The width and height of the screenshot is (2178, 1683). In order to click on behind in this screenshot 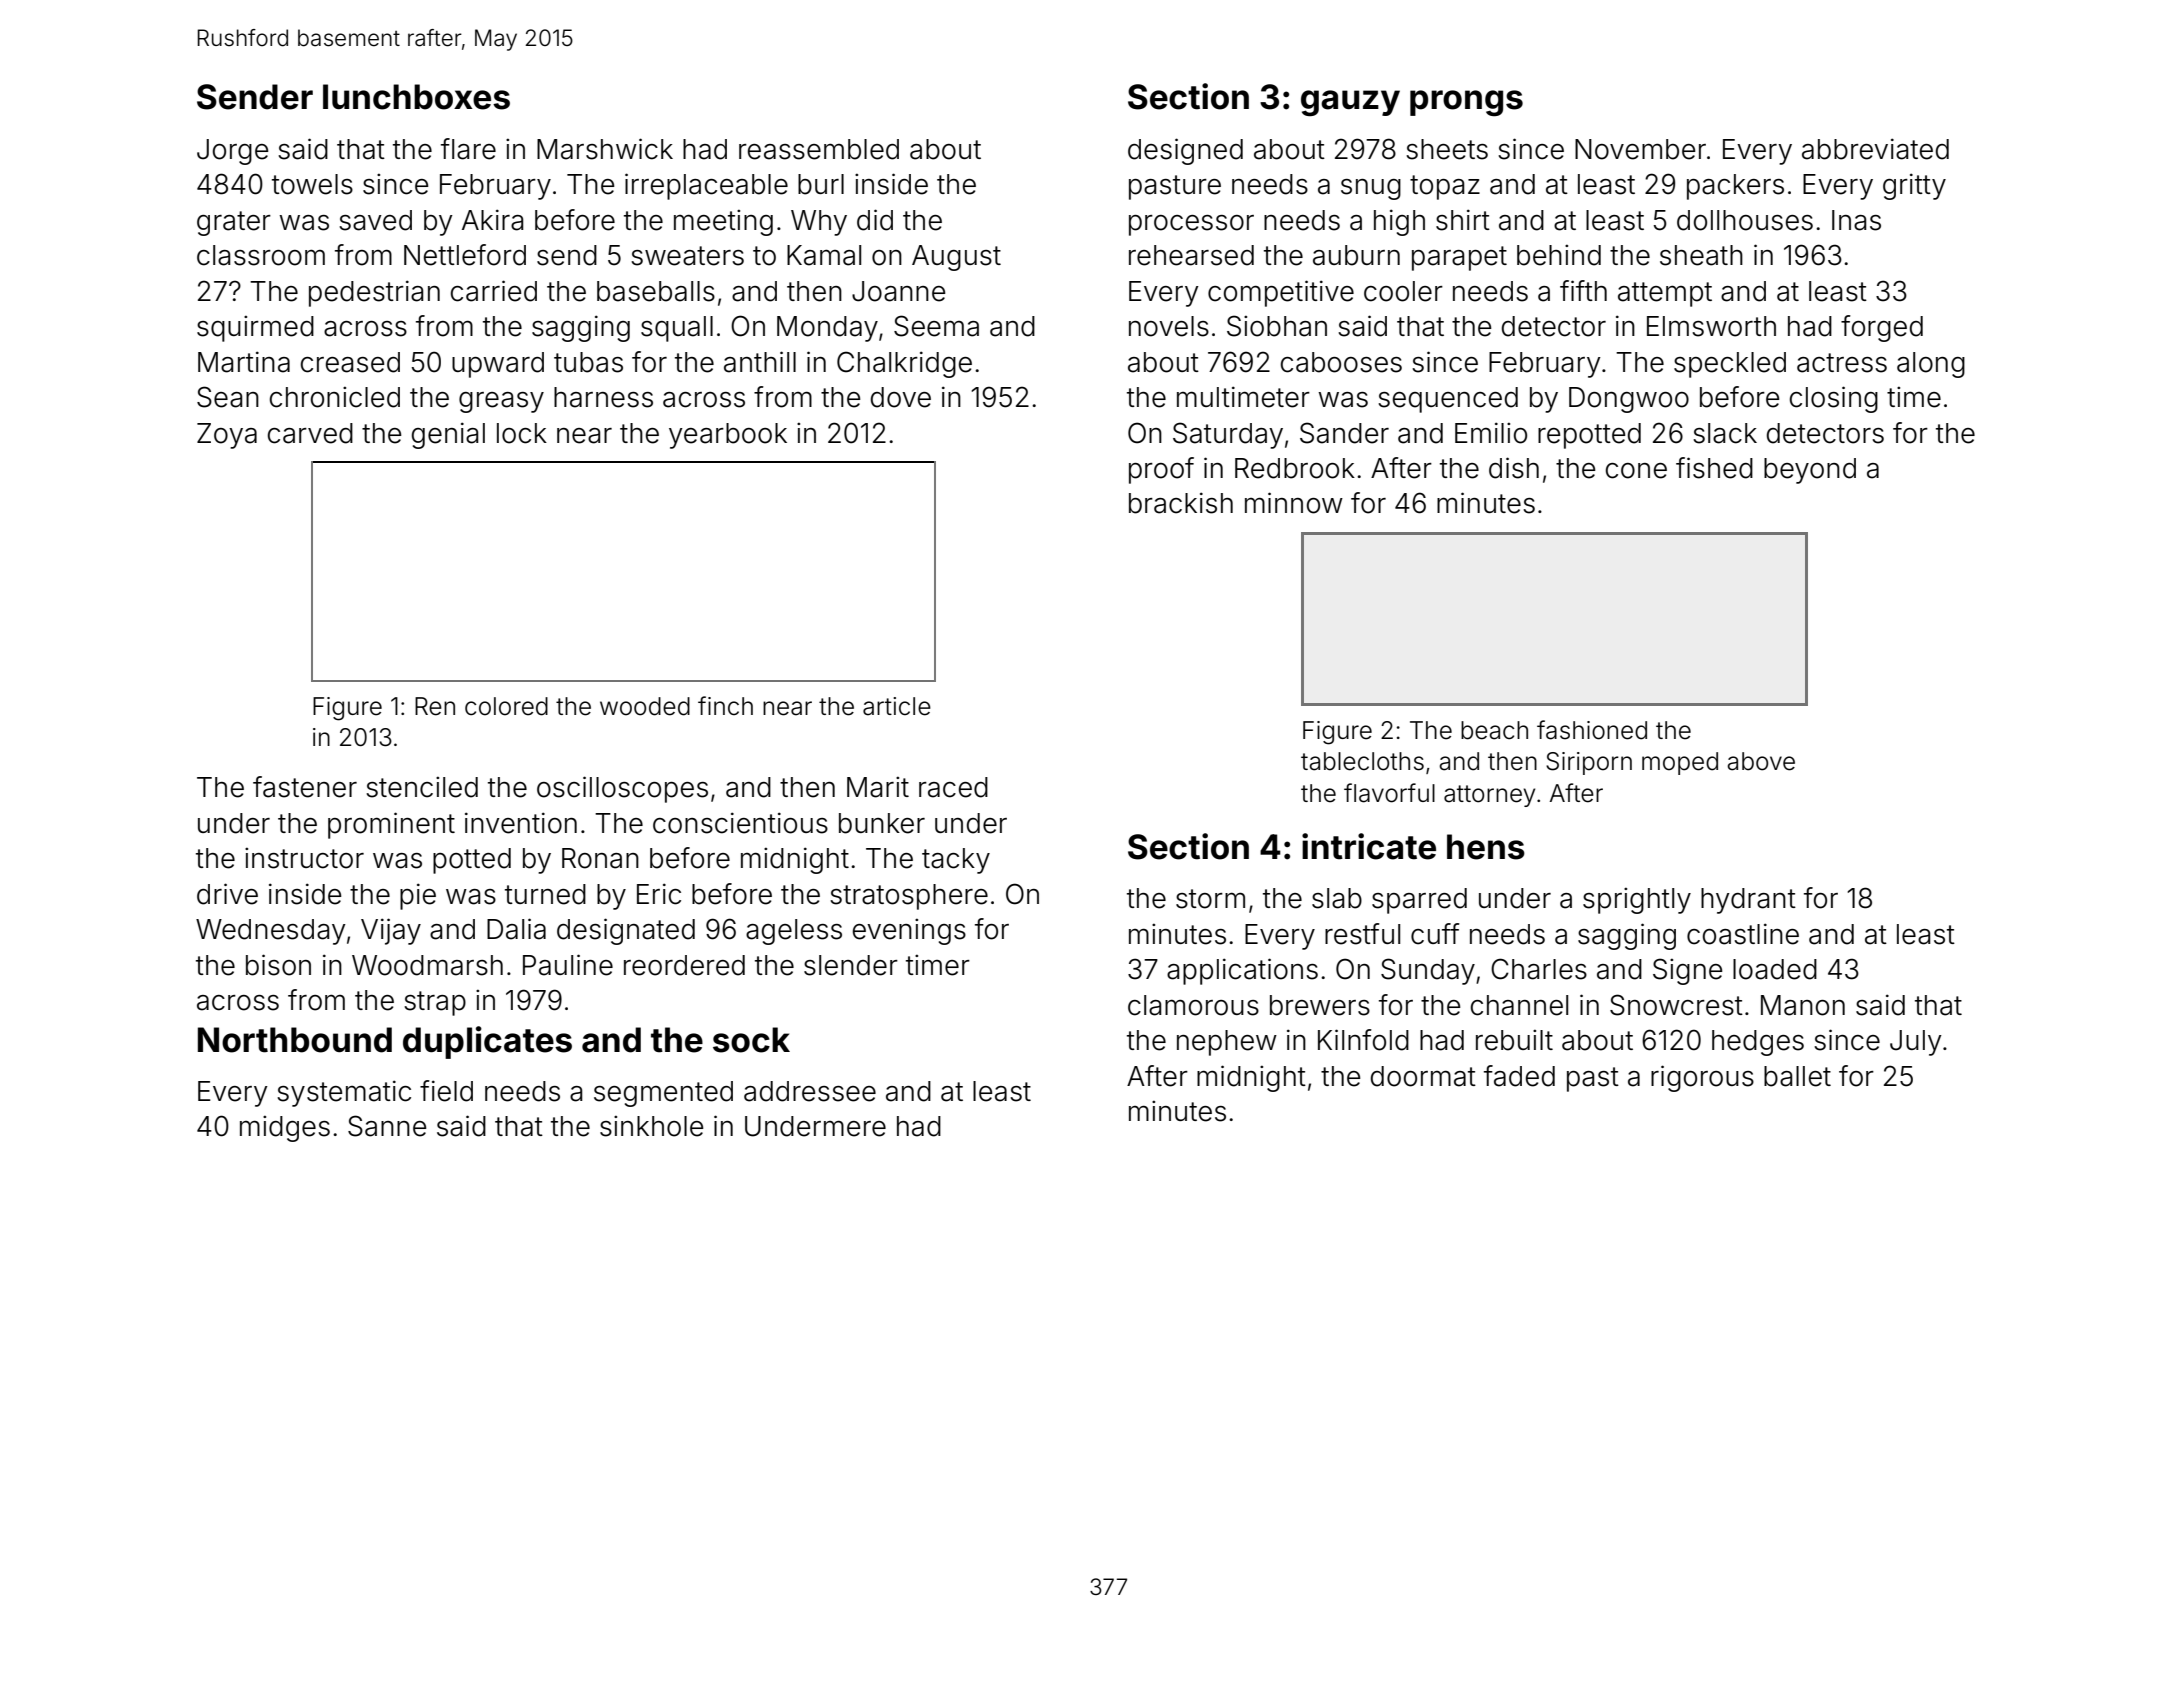, I will do `click(1559, 255)`.
